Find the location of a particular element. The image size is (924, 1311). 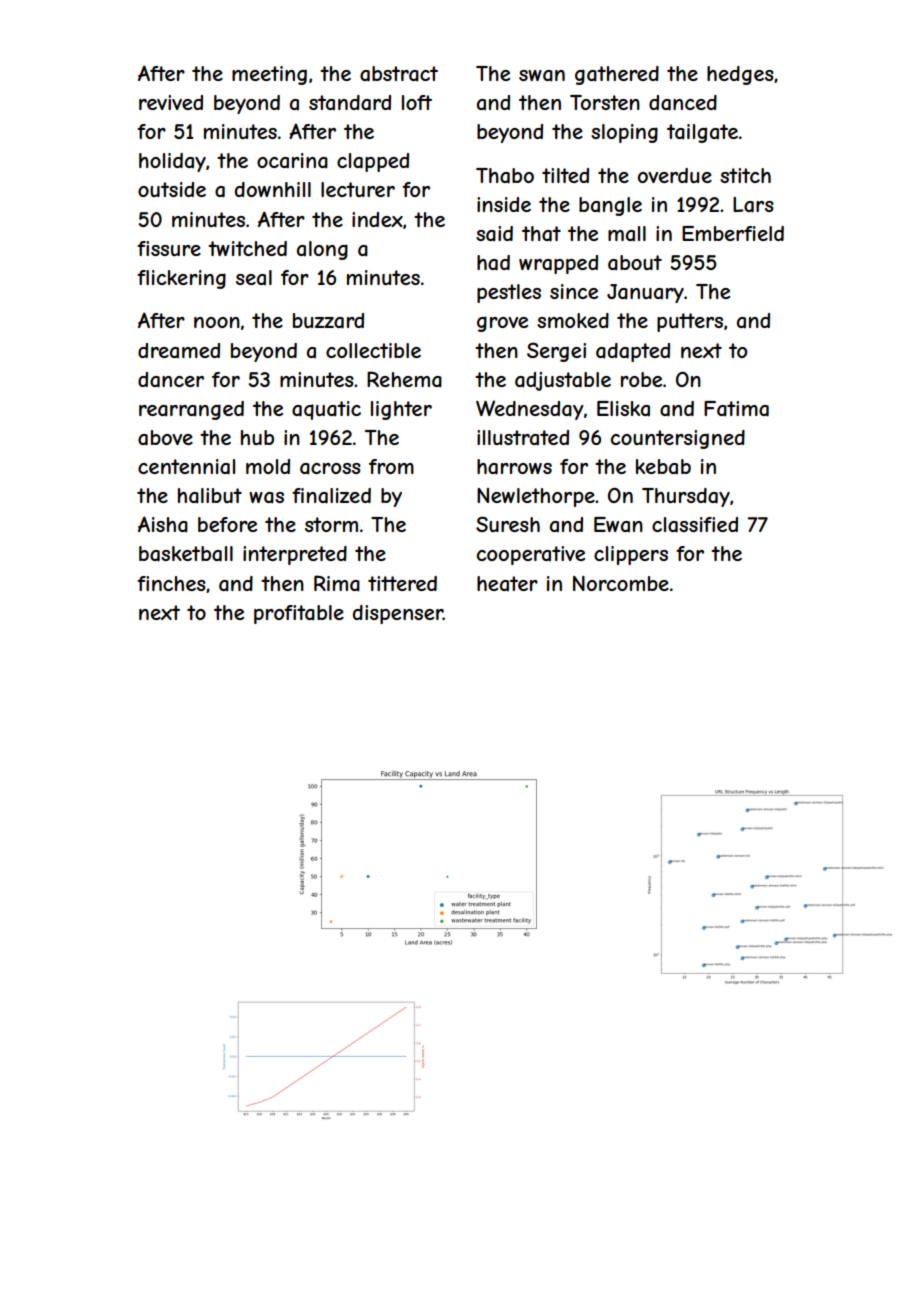

meeting is located at coordinates (269, 75).
